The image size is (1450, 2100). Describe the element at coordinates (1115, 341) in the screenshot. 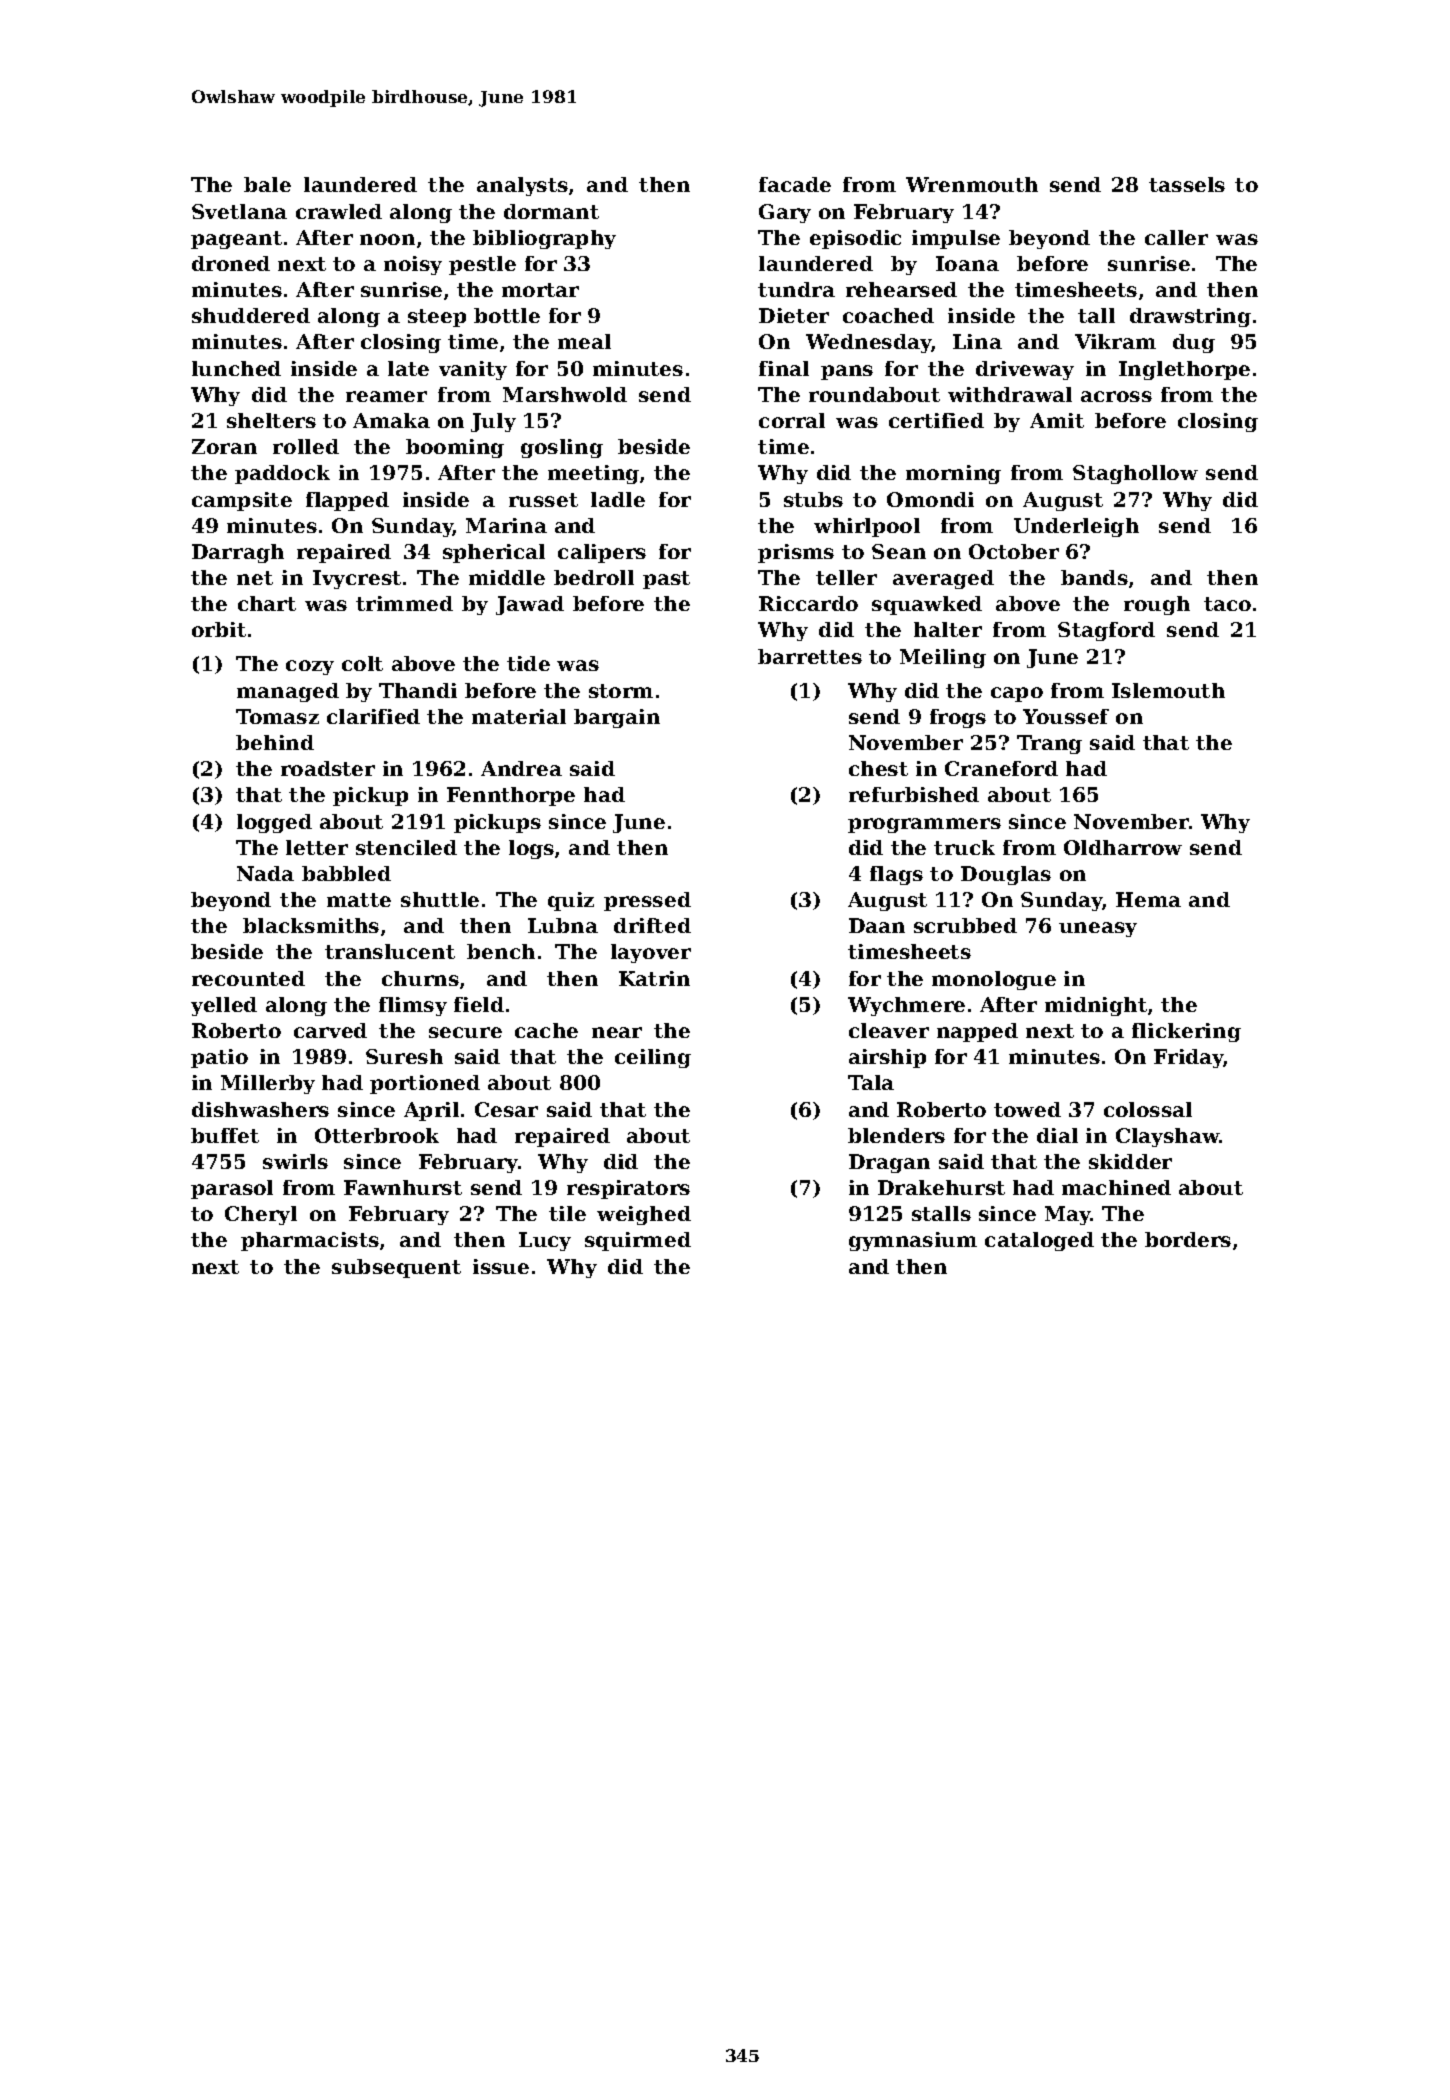

I see `Vikram` at that location.
